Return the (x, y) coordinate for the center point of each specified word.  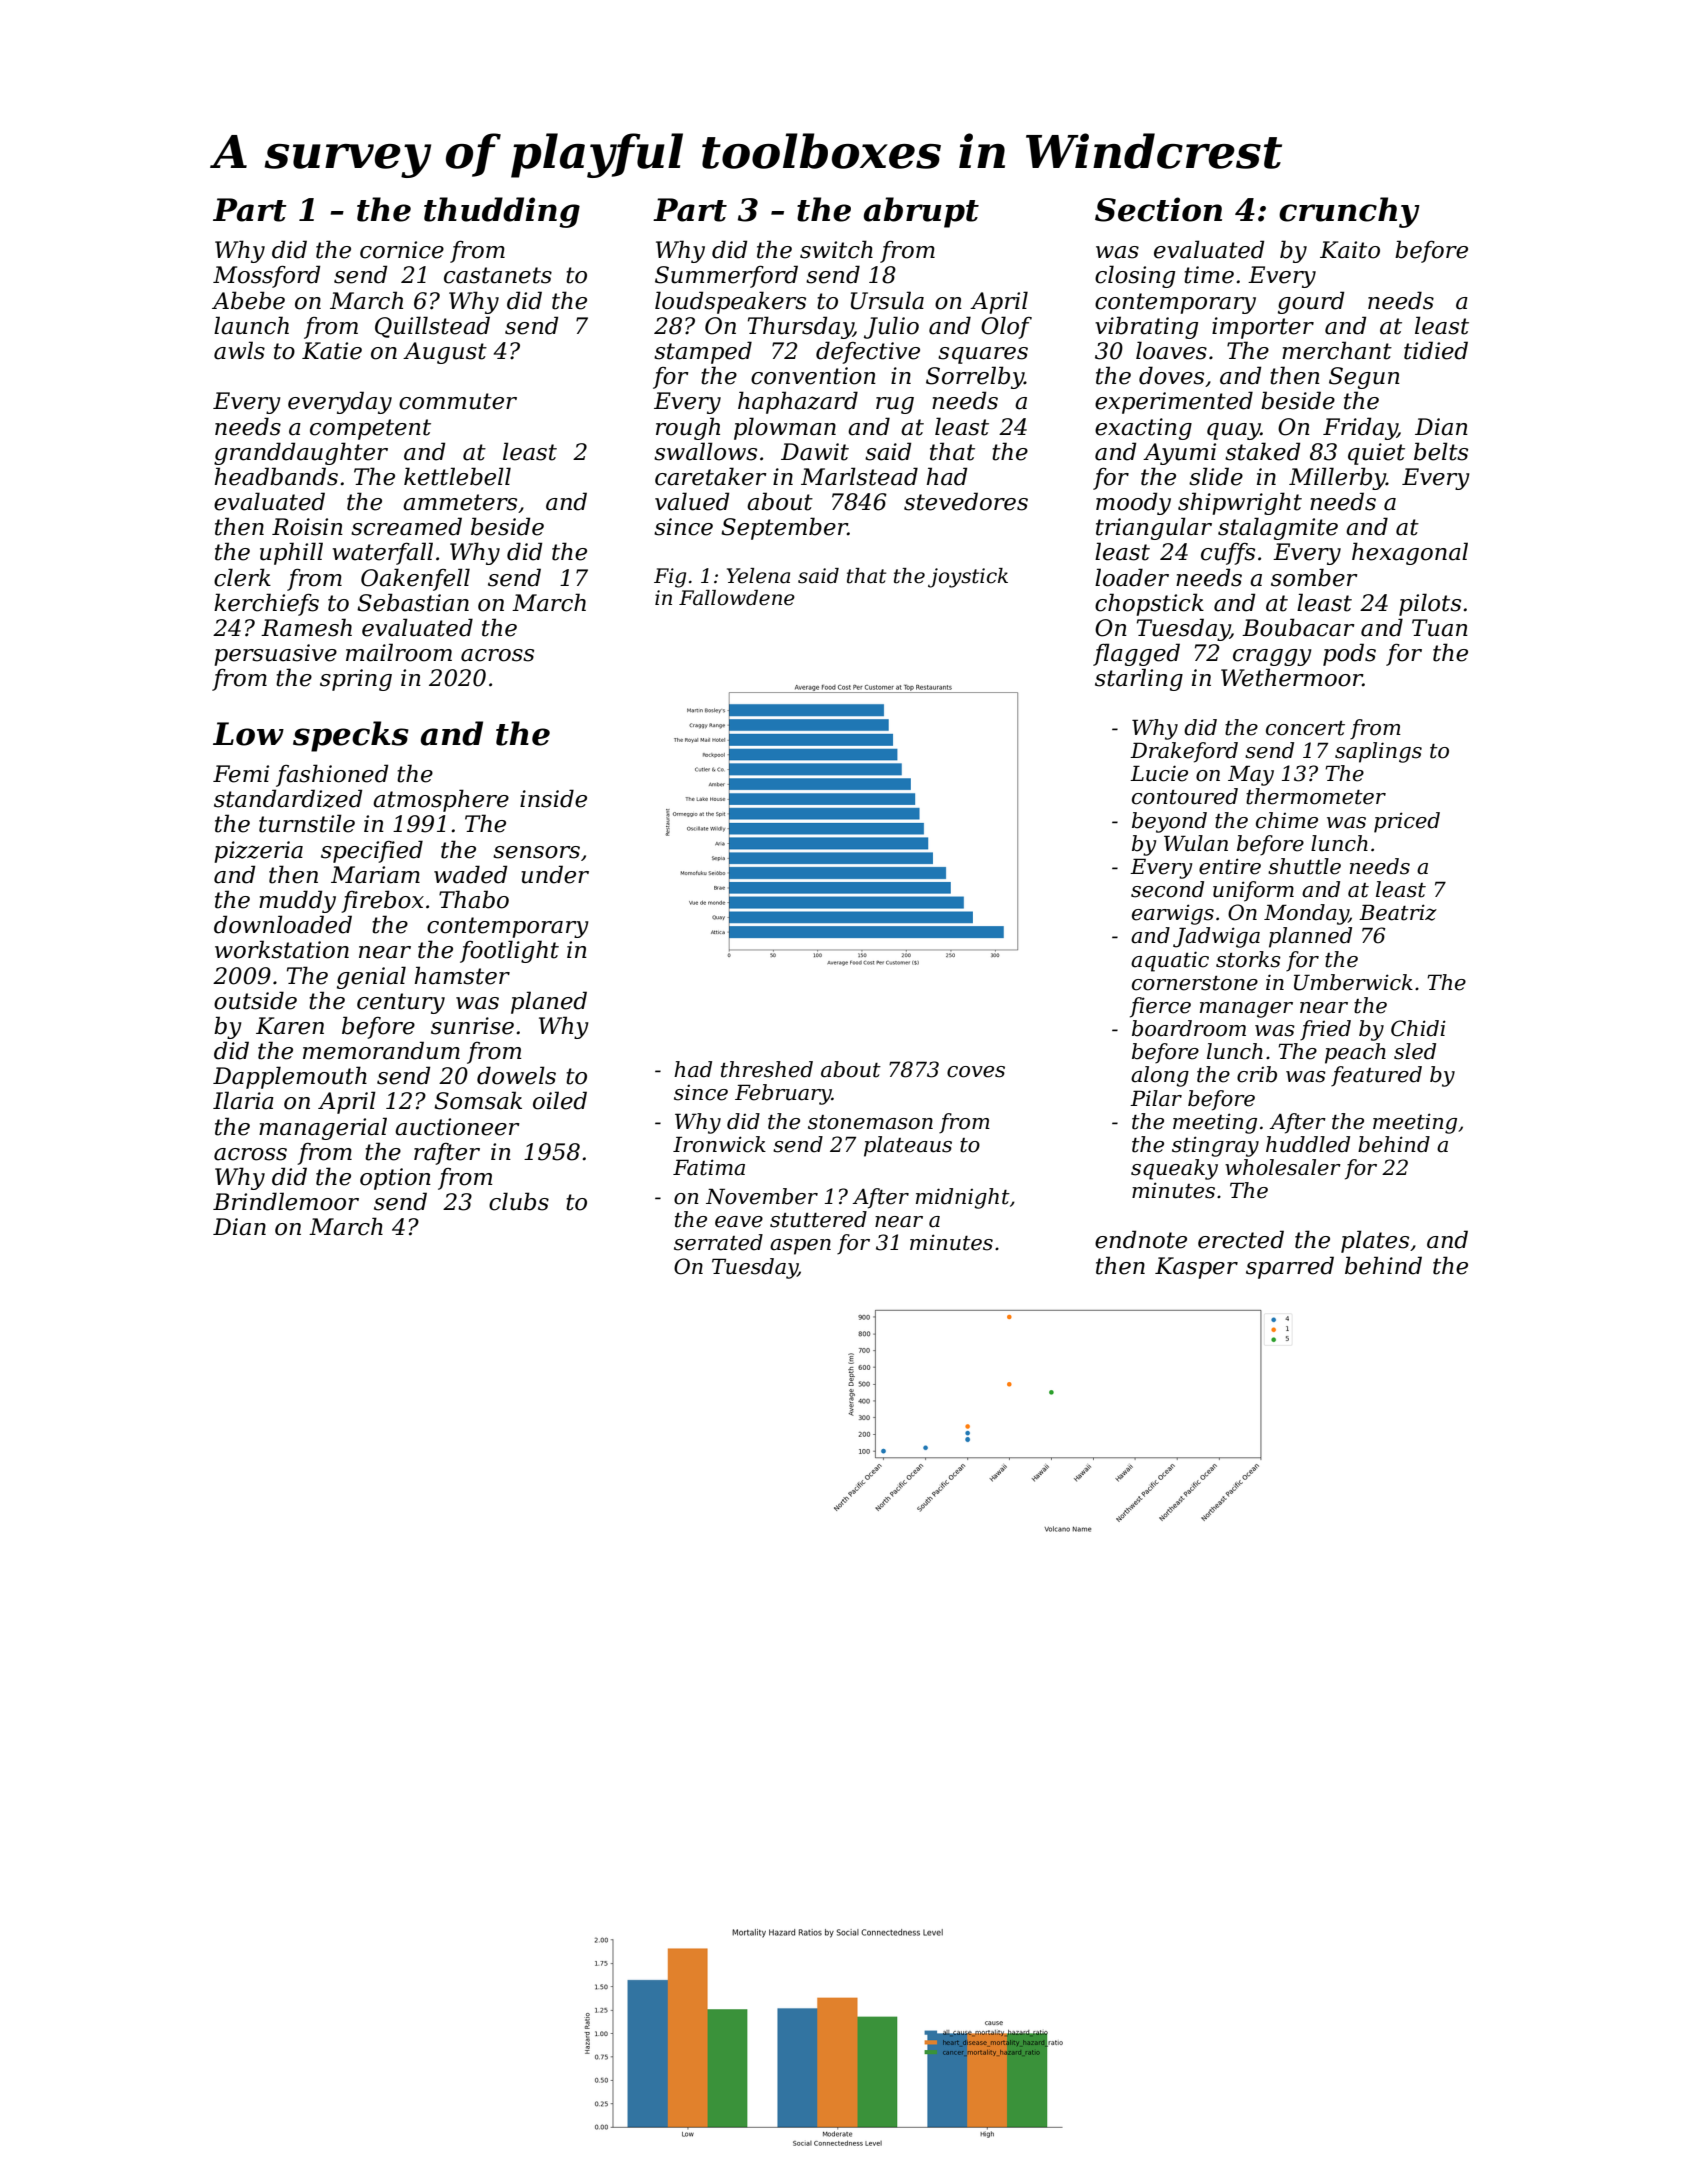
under (555, 874)
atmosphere (441, 800)
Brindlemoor (286, 1201)
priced (1407, 822)
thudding (502, 212)
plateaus (908, 1146)
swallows (705, 451)
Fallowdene (737, 598)
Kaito (1350, 250)
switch (836, 249)
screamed (406, 526)
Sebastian (413, 602)
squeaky (1174, 1169)
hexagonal (1410, 553)
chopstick (1149, 604)
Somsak (478, 1100)
